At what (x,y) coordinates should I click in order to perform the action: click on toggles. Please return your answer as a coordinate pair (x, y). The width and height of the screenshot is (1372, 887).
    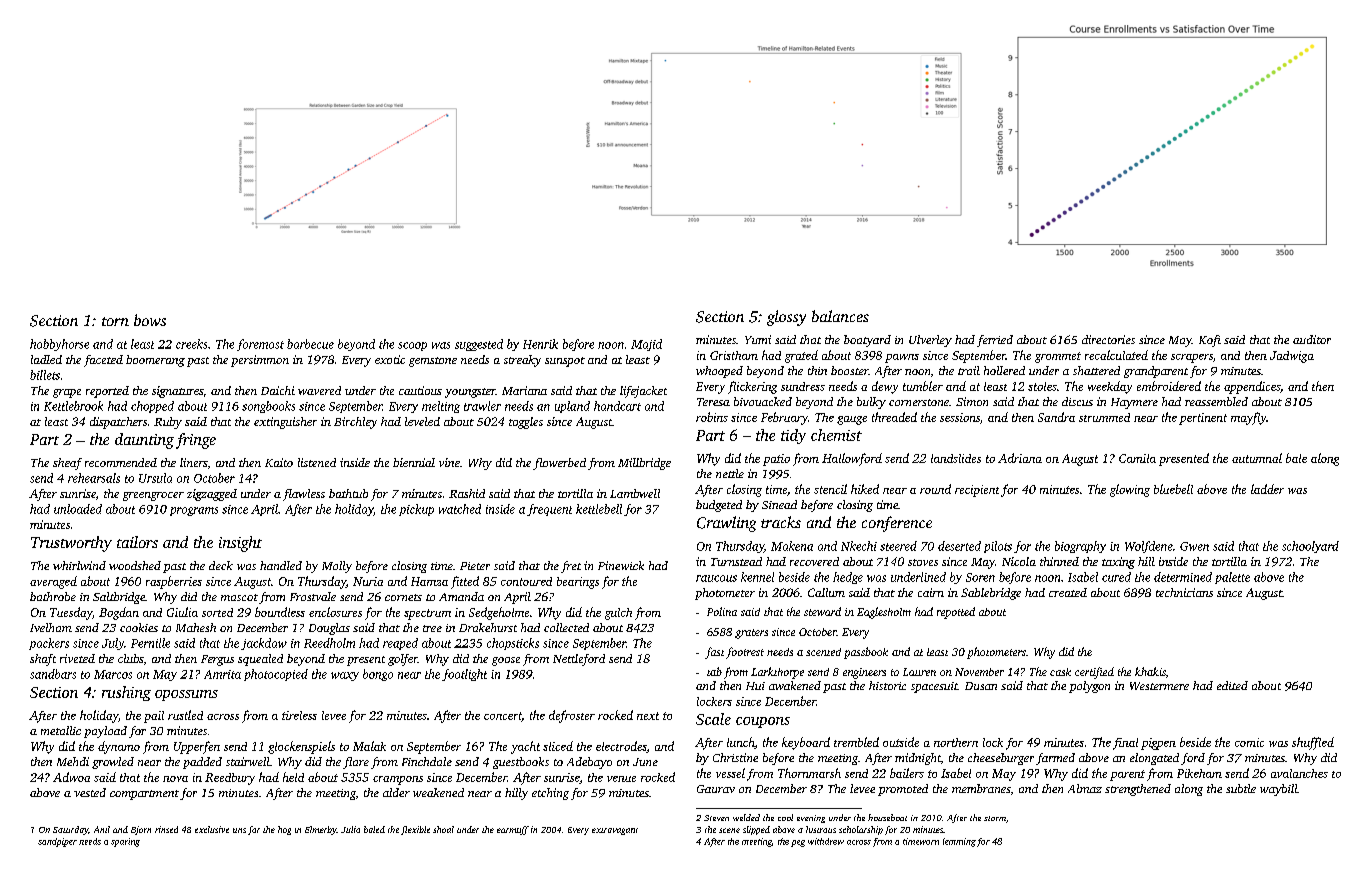
    Looking at the image, I should click on (526, 423).
